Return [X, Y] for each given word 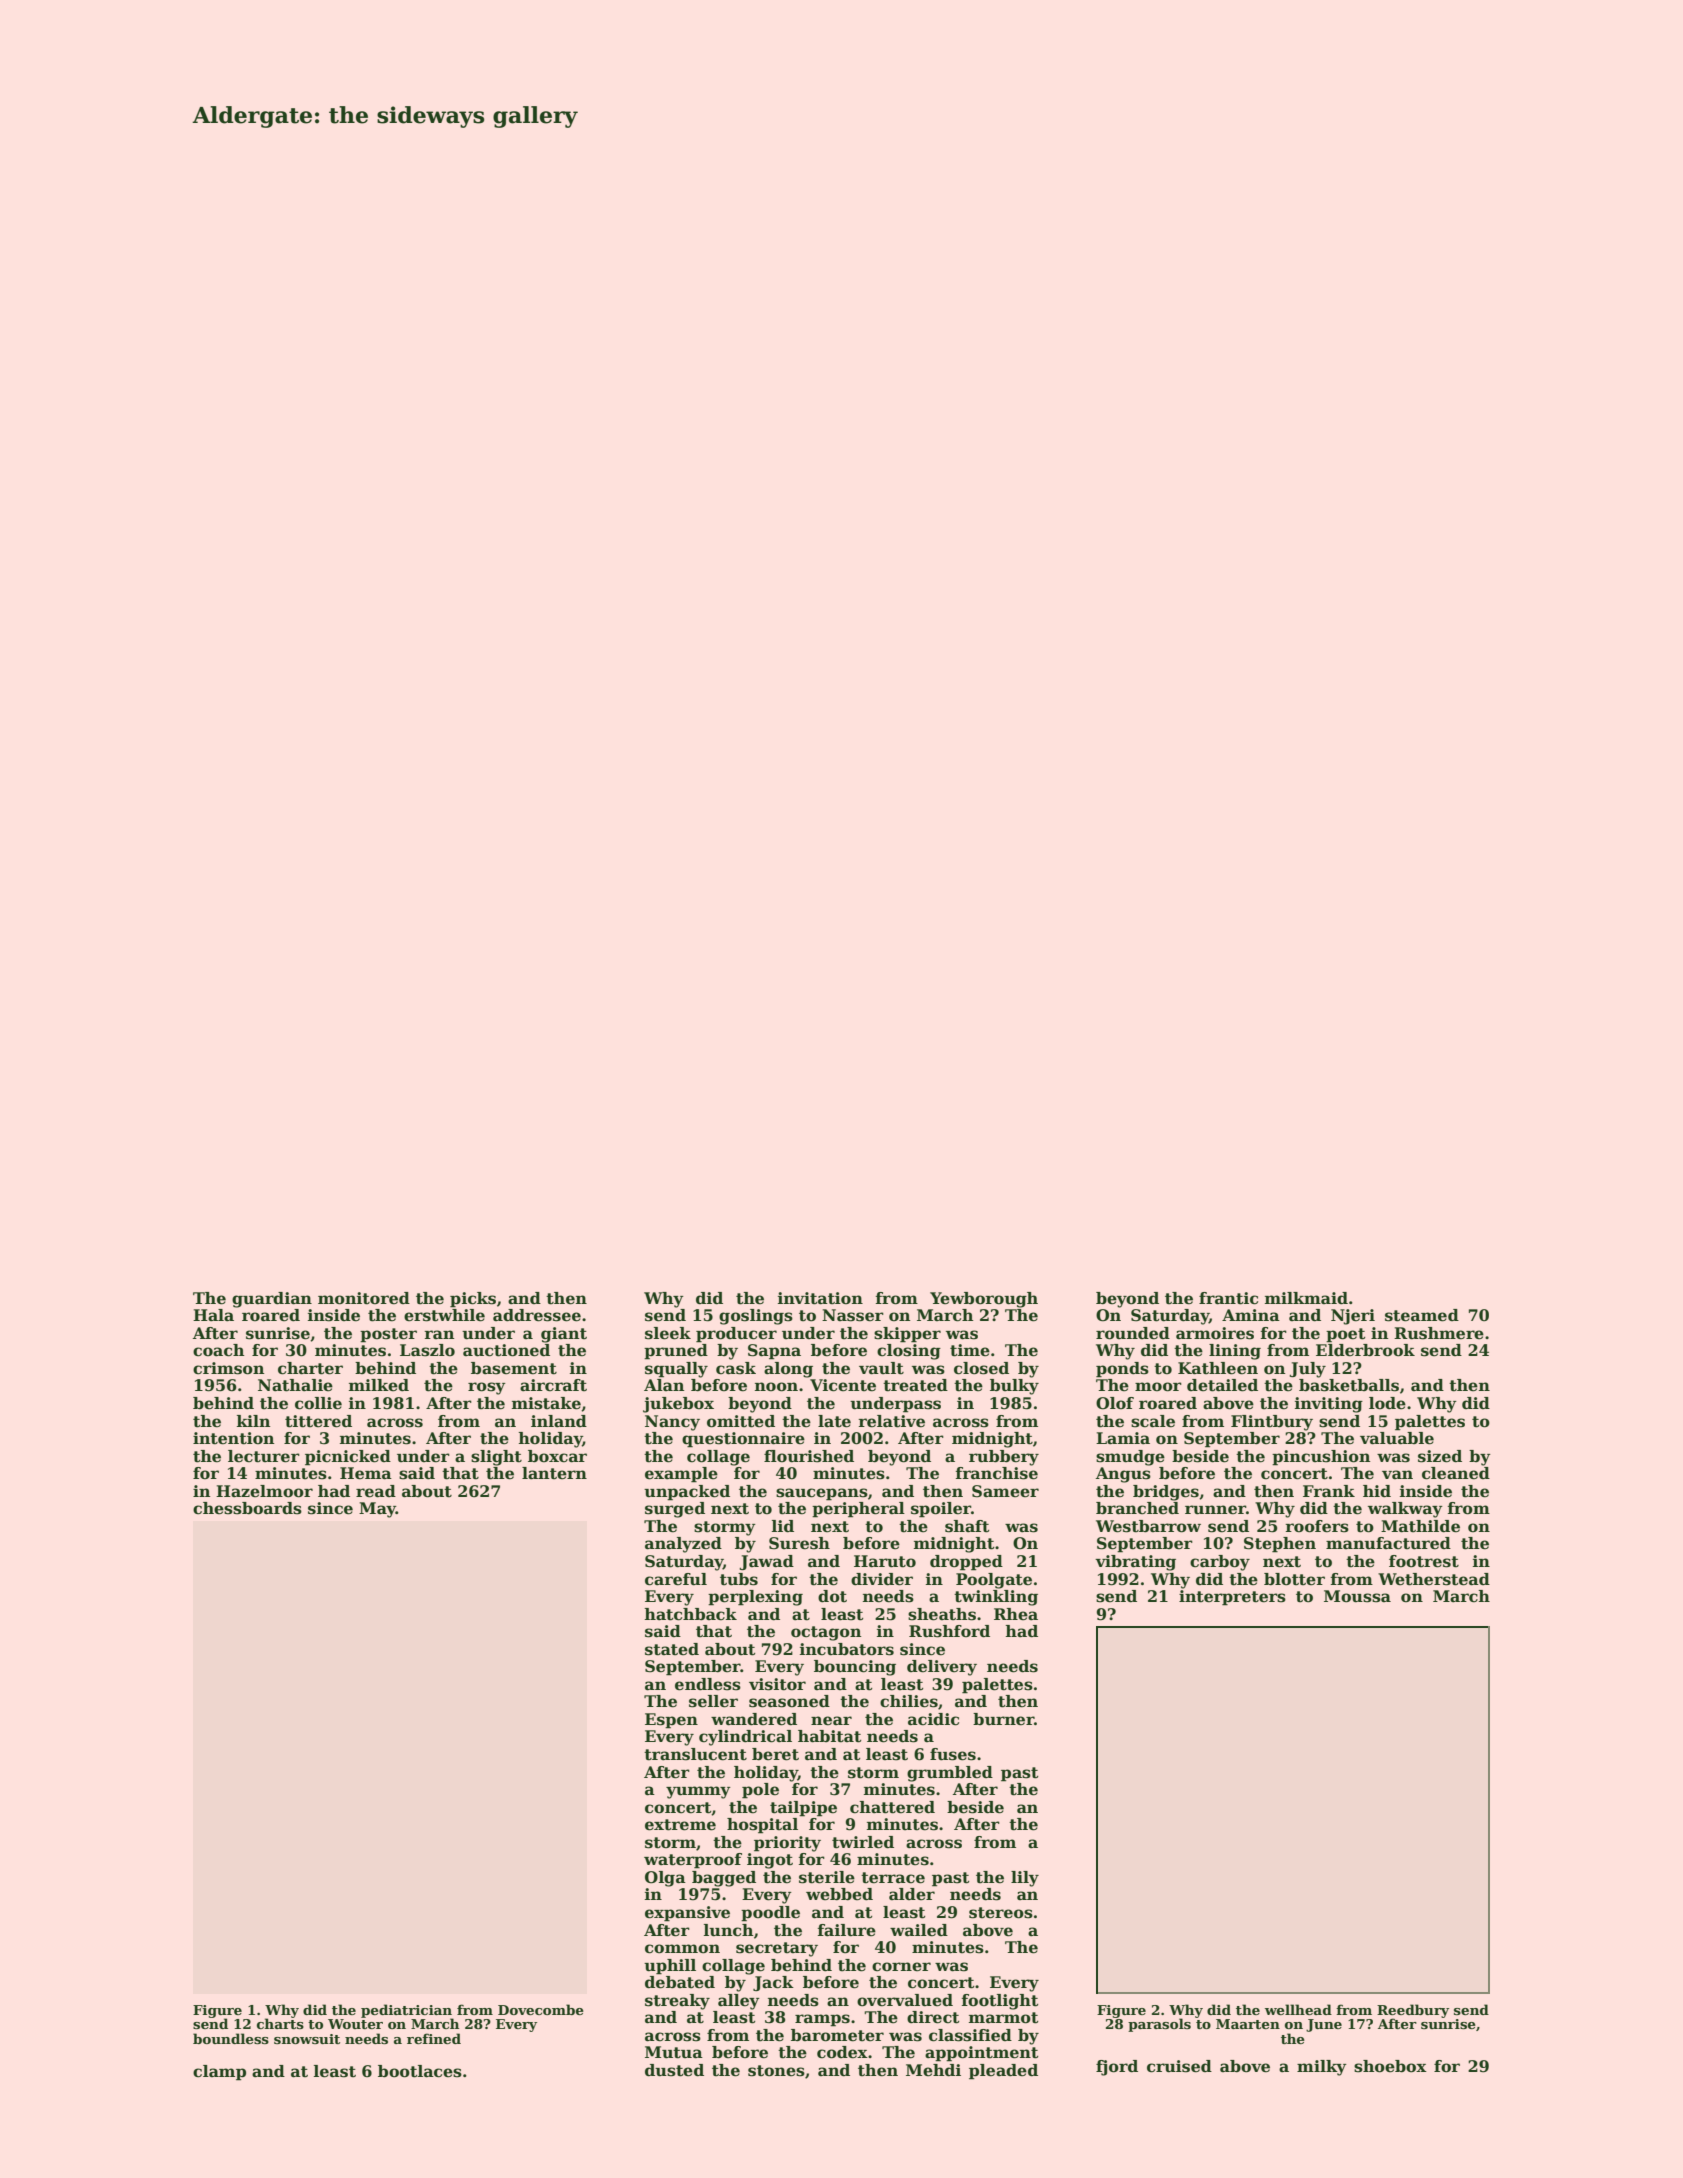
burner [1003, 1719]
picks [473, 1300]
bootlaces [420, 2071]
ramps [822, 2020]
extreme [680, 1825]
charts [280, 2023]
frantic [1228, 1298]
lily [1025, 1879]
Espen [671, 1721]
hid [1377, 1491]
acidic [933, 1719]
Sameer [1005, 1491]
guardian [272, 1300]
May [377, 1510]
